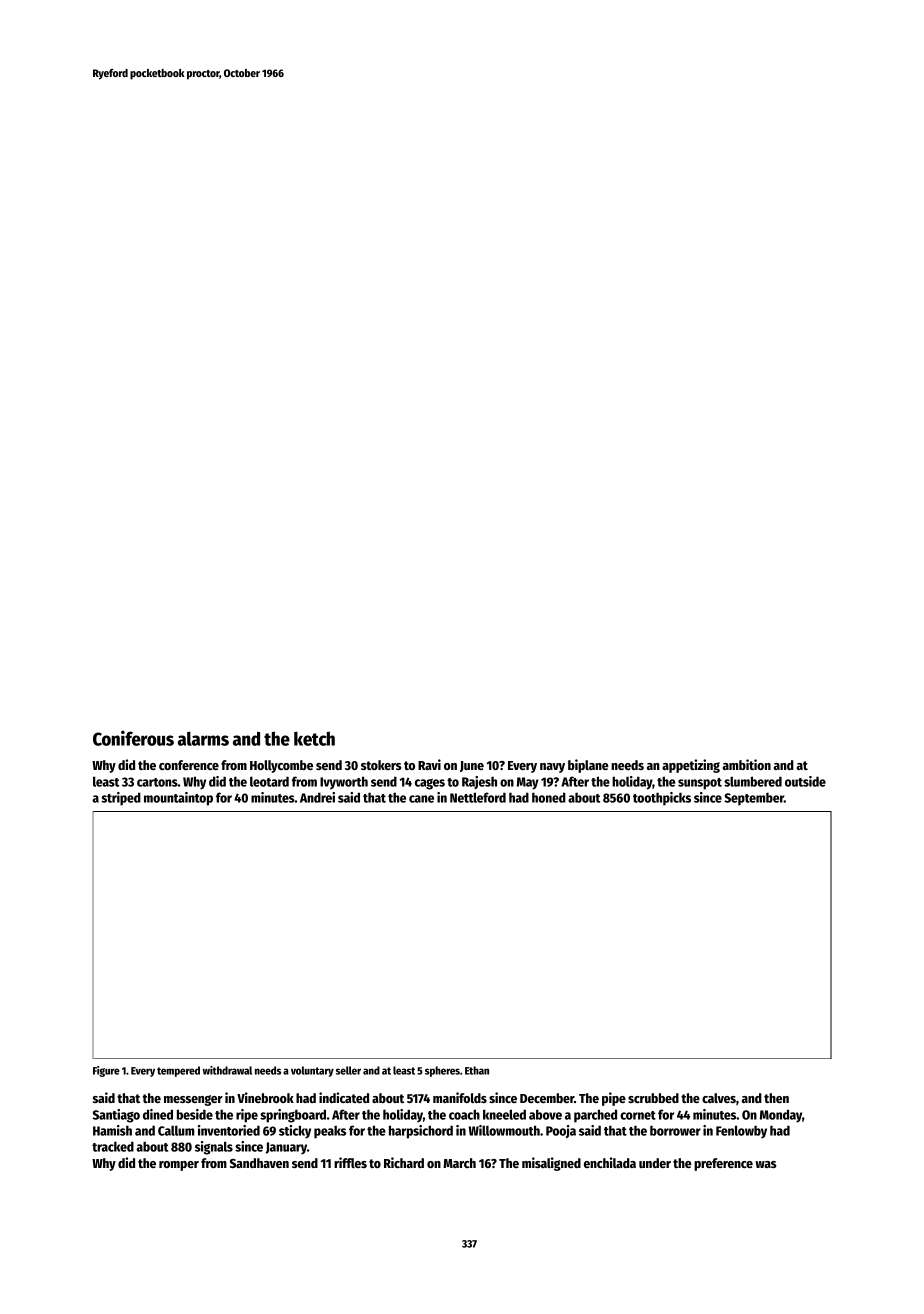 The height and width of the screenshot is (1314, 924). Describe the element at coordinates (477, 1070) in the screenshot. I see `Ethan` at that location.
